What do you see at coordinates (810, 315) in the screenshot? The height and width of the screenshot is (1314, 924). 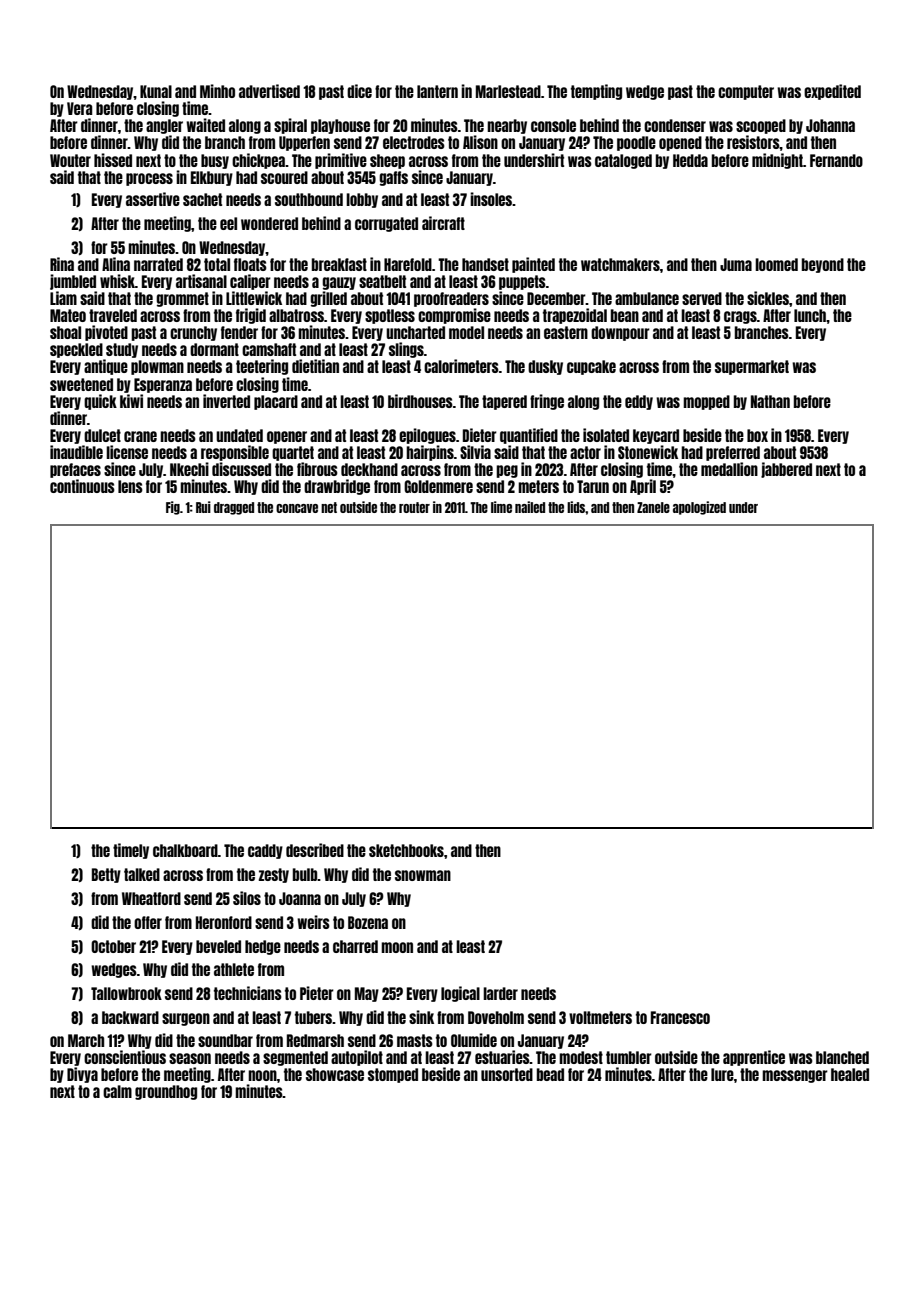 I see `lunch` at bounding box center [810, 315].
